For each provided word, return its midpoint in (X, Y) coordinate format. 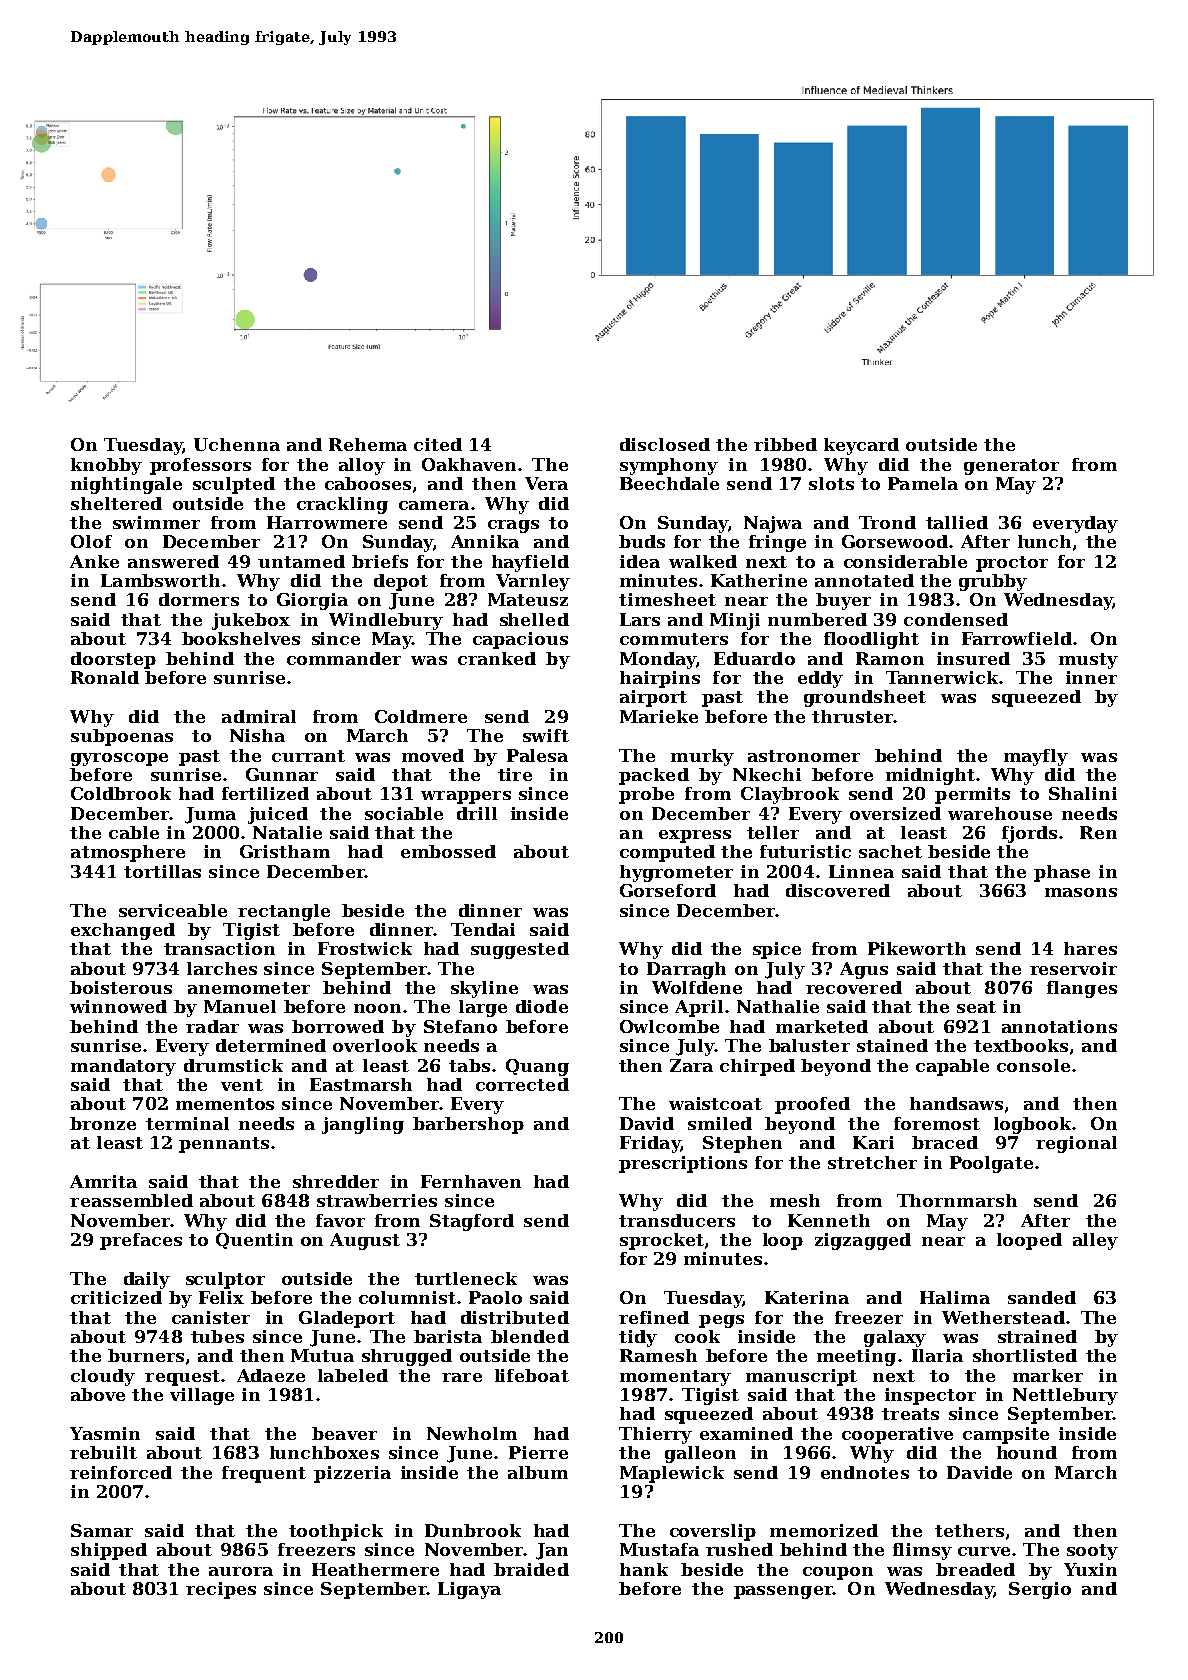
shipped (109, 1551)
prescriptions (683, 1164)
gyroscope (119, 759)
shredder (336, 1181)
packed (654, 776)
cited (438, 444)
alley (1095, 1241)
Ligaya (469, 1590)
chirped (757, 1067)
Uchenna (237, 444)
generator (1011, 467)
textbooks (1021, 1045)
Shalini (1083, 793)
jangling (363, 1125)
